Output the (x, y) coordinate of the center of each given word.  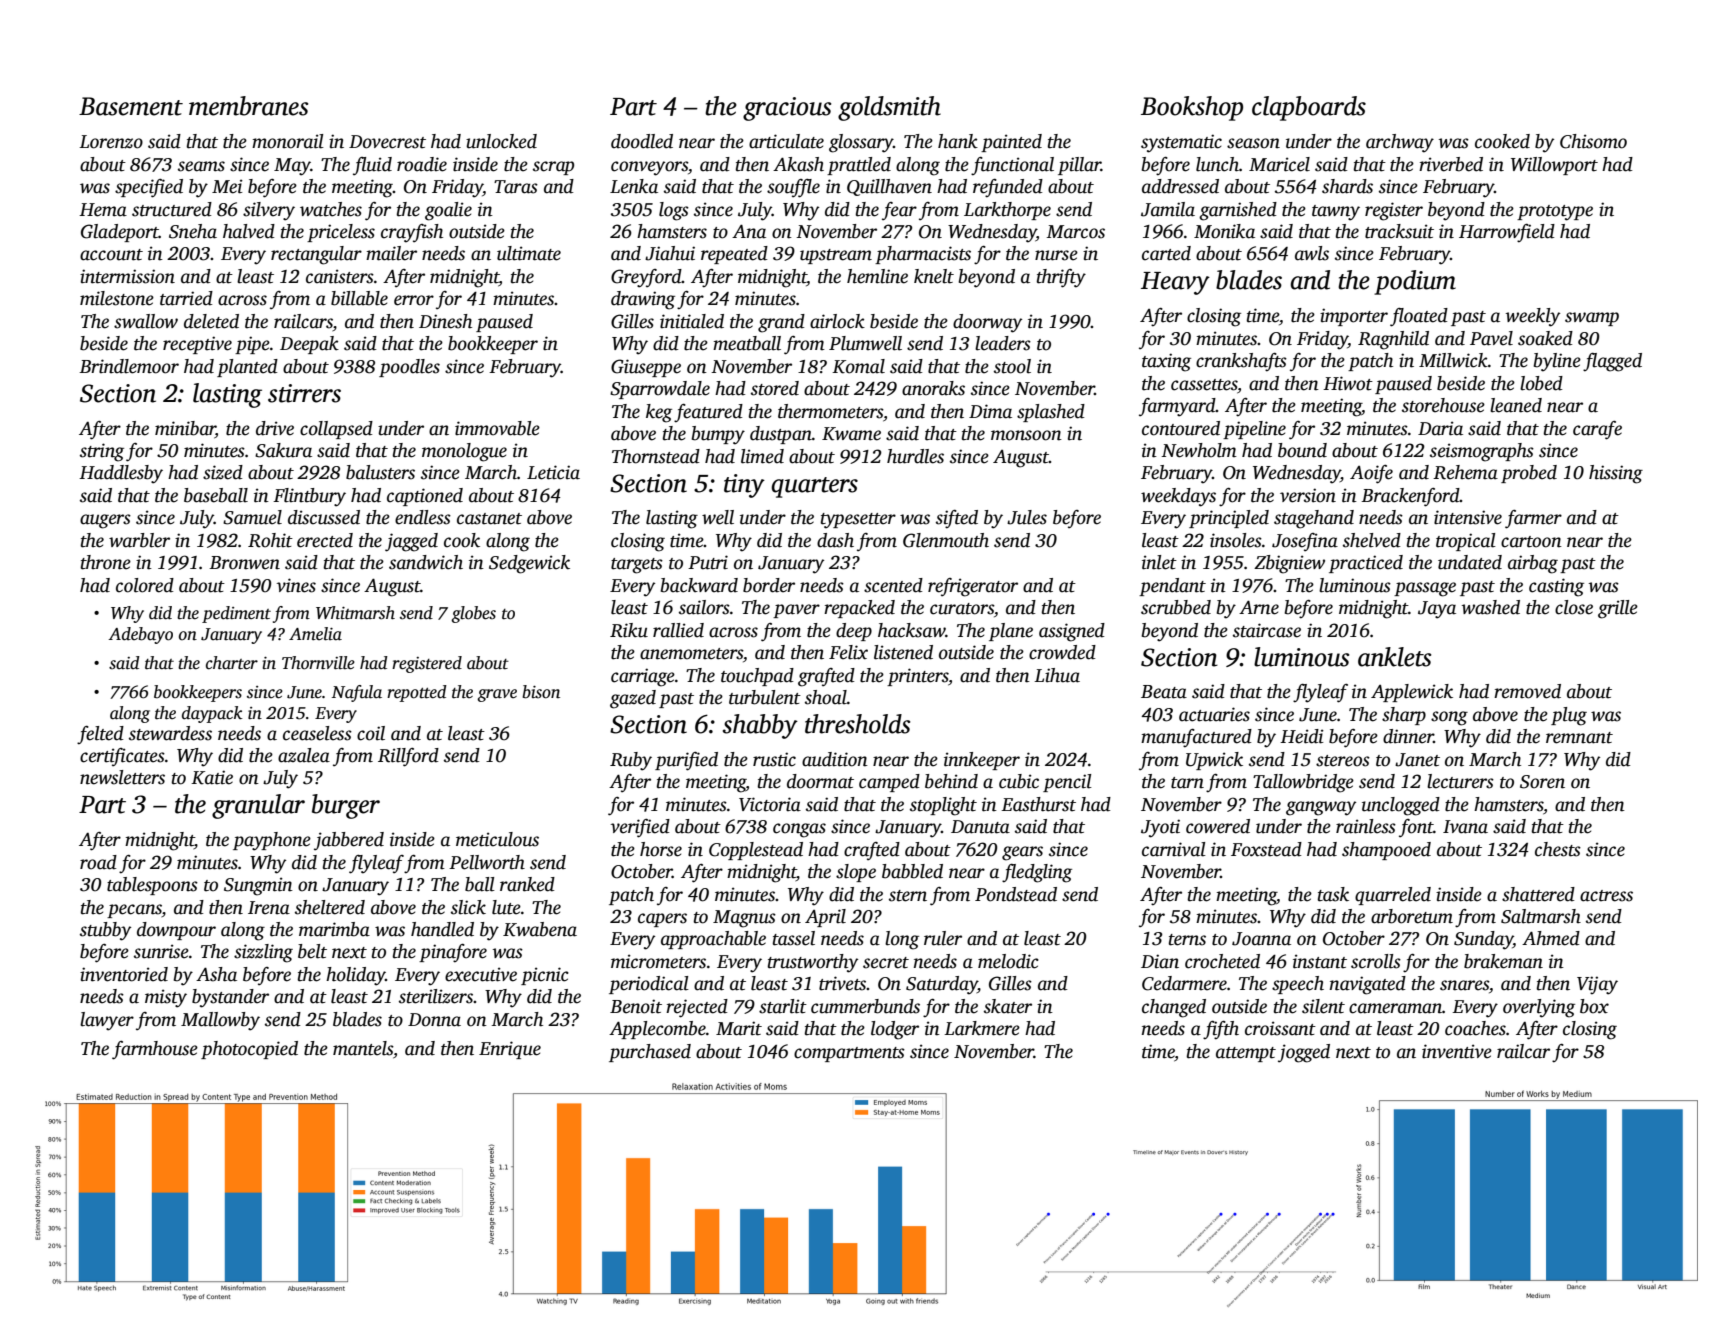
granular (258, 806)
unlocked (501, 141)
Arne (1259, 607)
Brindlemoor (129, 366)
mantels (363, 1048)
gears (1022, 853)
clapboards (1309, 108)
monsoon (1026, 435)
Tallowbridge (1303, 783)
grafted (826, 677)
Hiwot (1348, 383)
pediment (236, 614)
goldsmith (889, 108)
